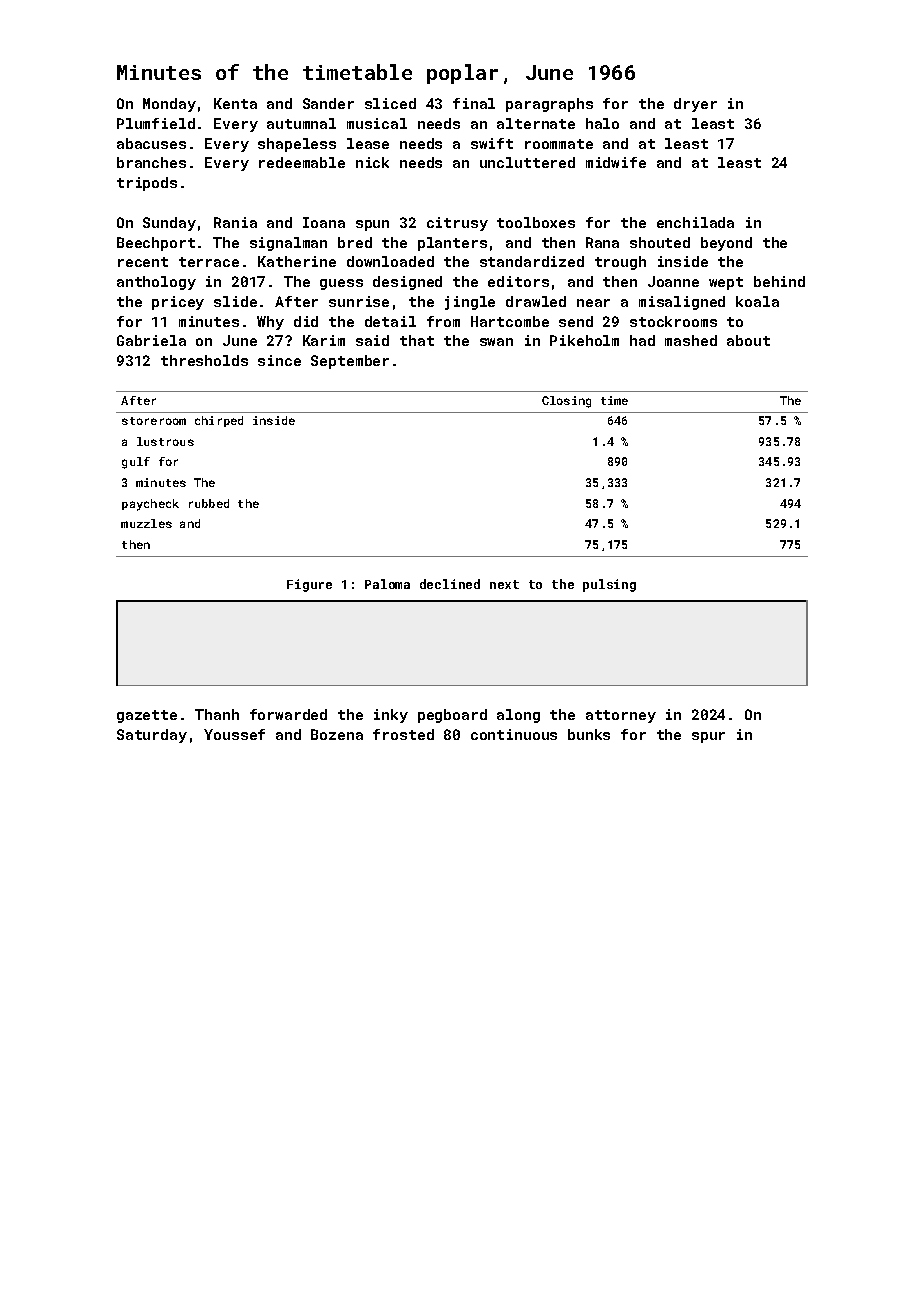 The image size is (924, 1308). Describe the element at coordinates (496, 342) in the screenshot. I see `swan` at that location.
